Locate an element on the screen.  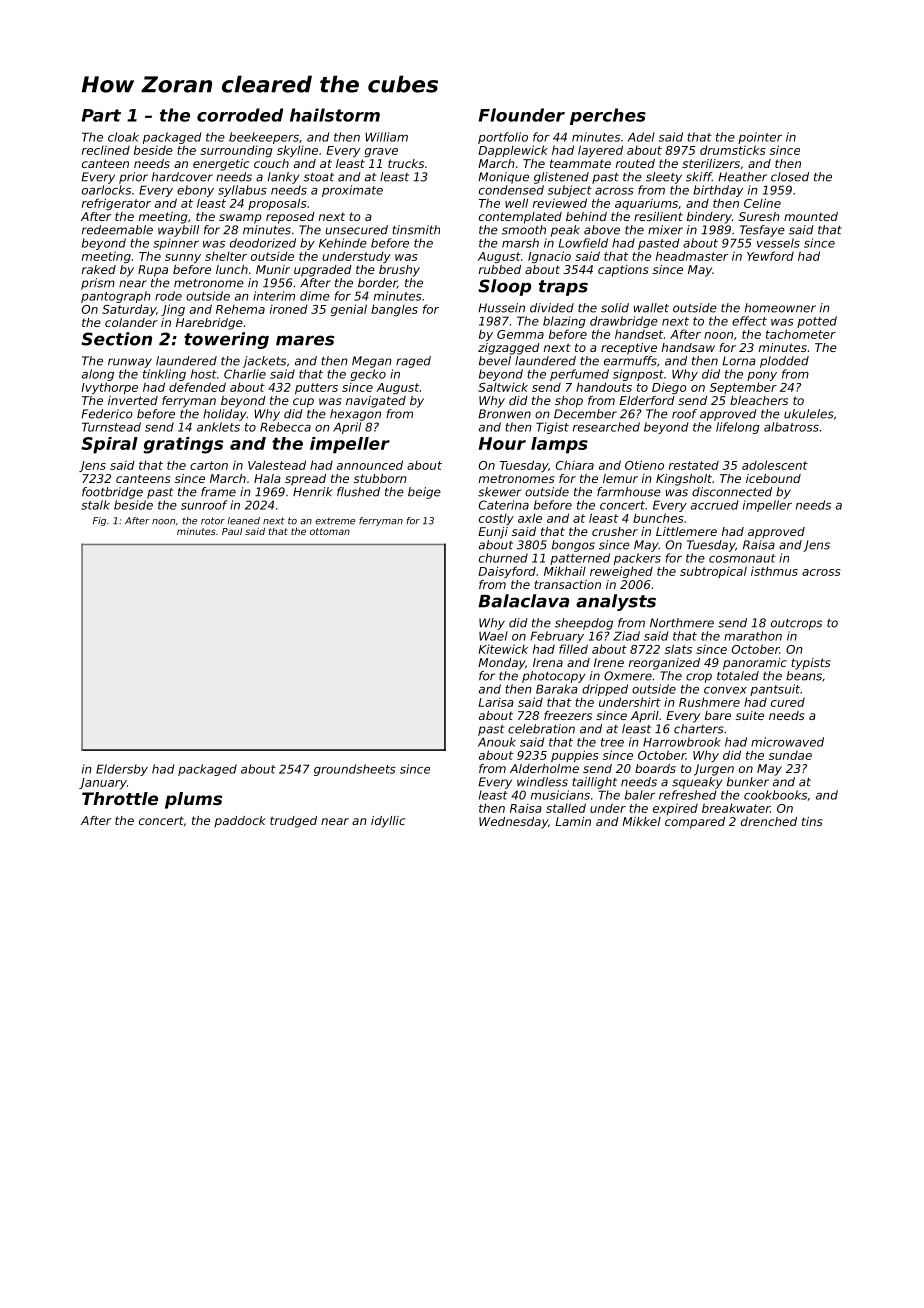
perches is located at coordinates (608, 116).
